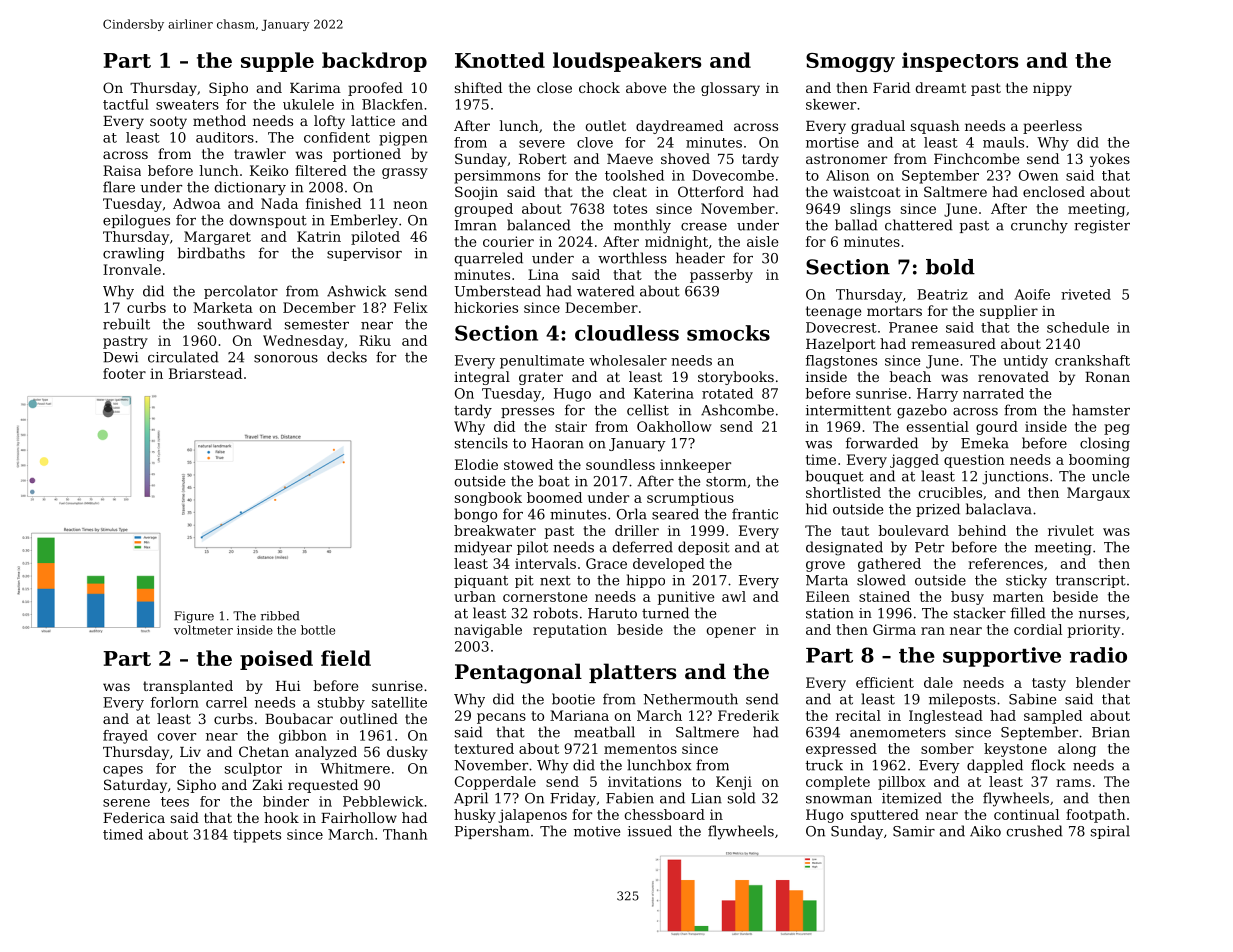  Describe the element at coordinates (126, 324) in the screenshot. I see `rebuilt` at that location.
